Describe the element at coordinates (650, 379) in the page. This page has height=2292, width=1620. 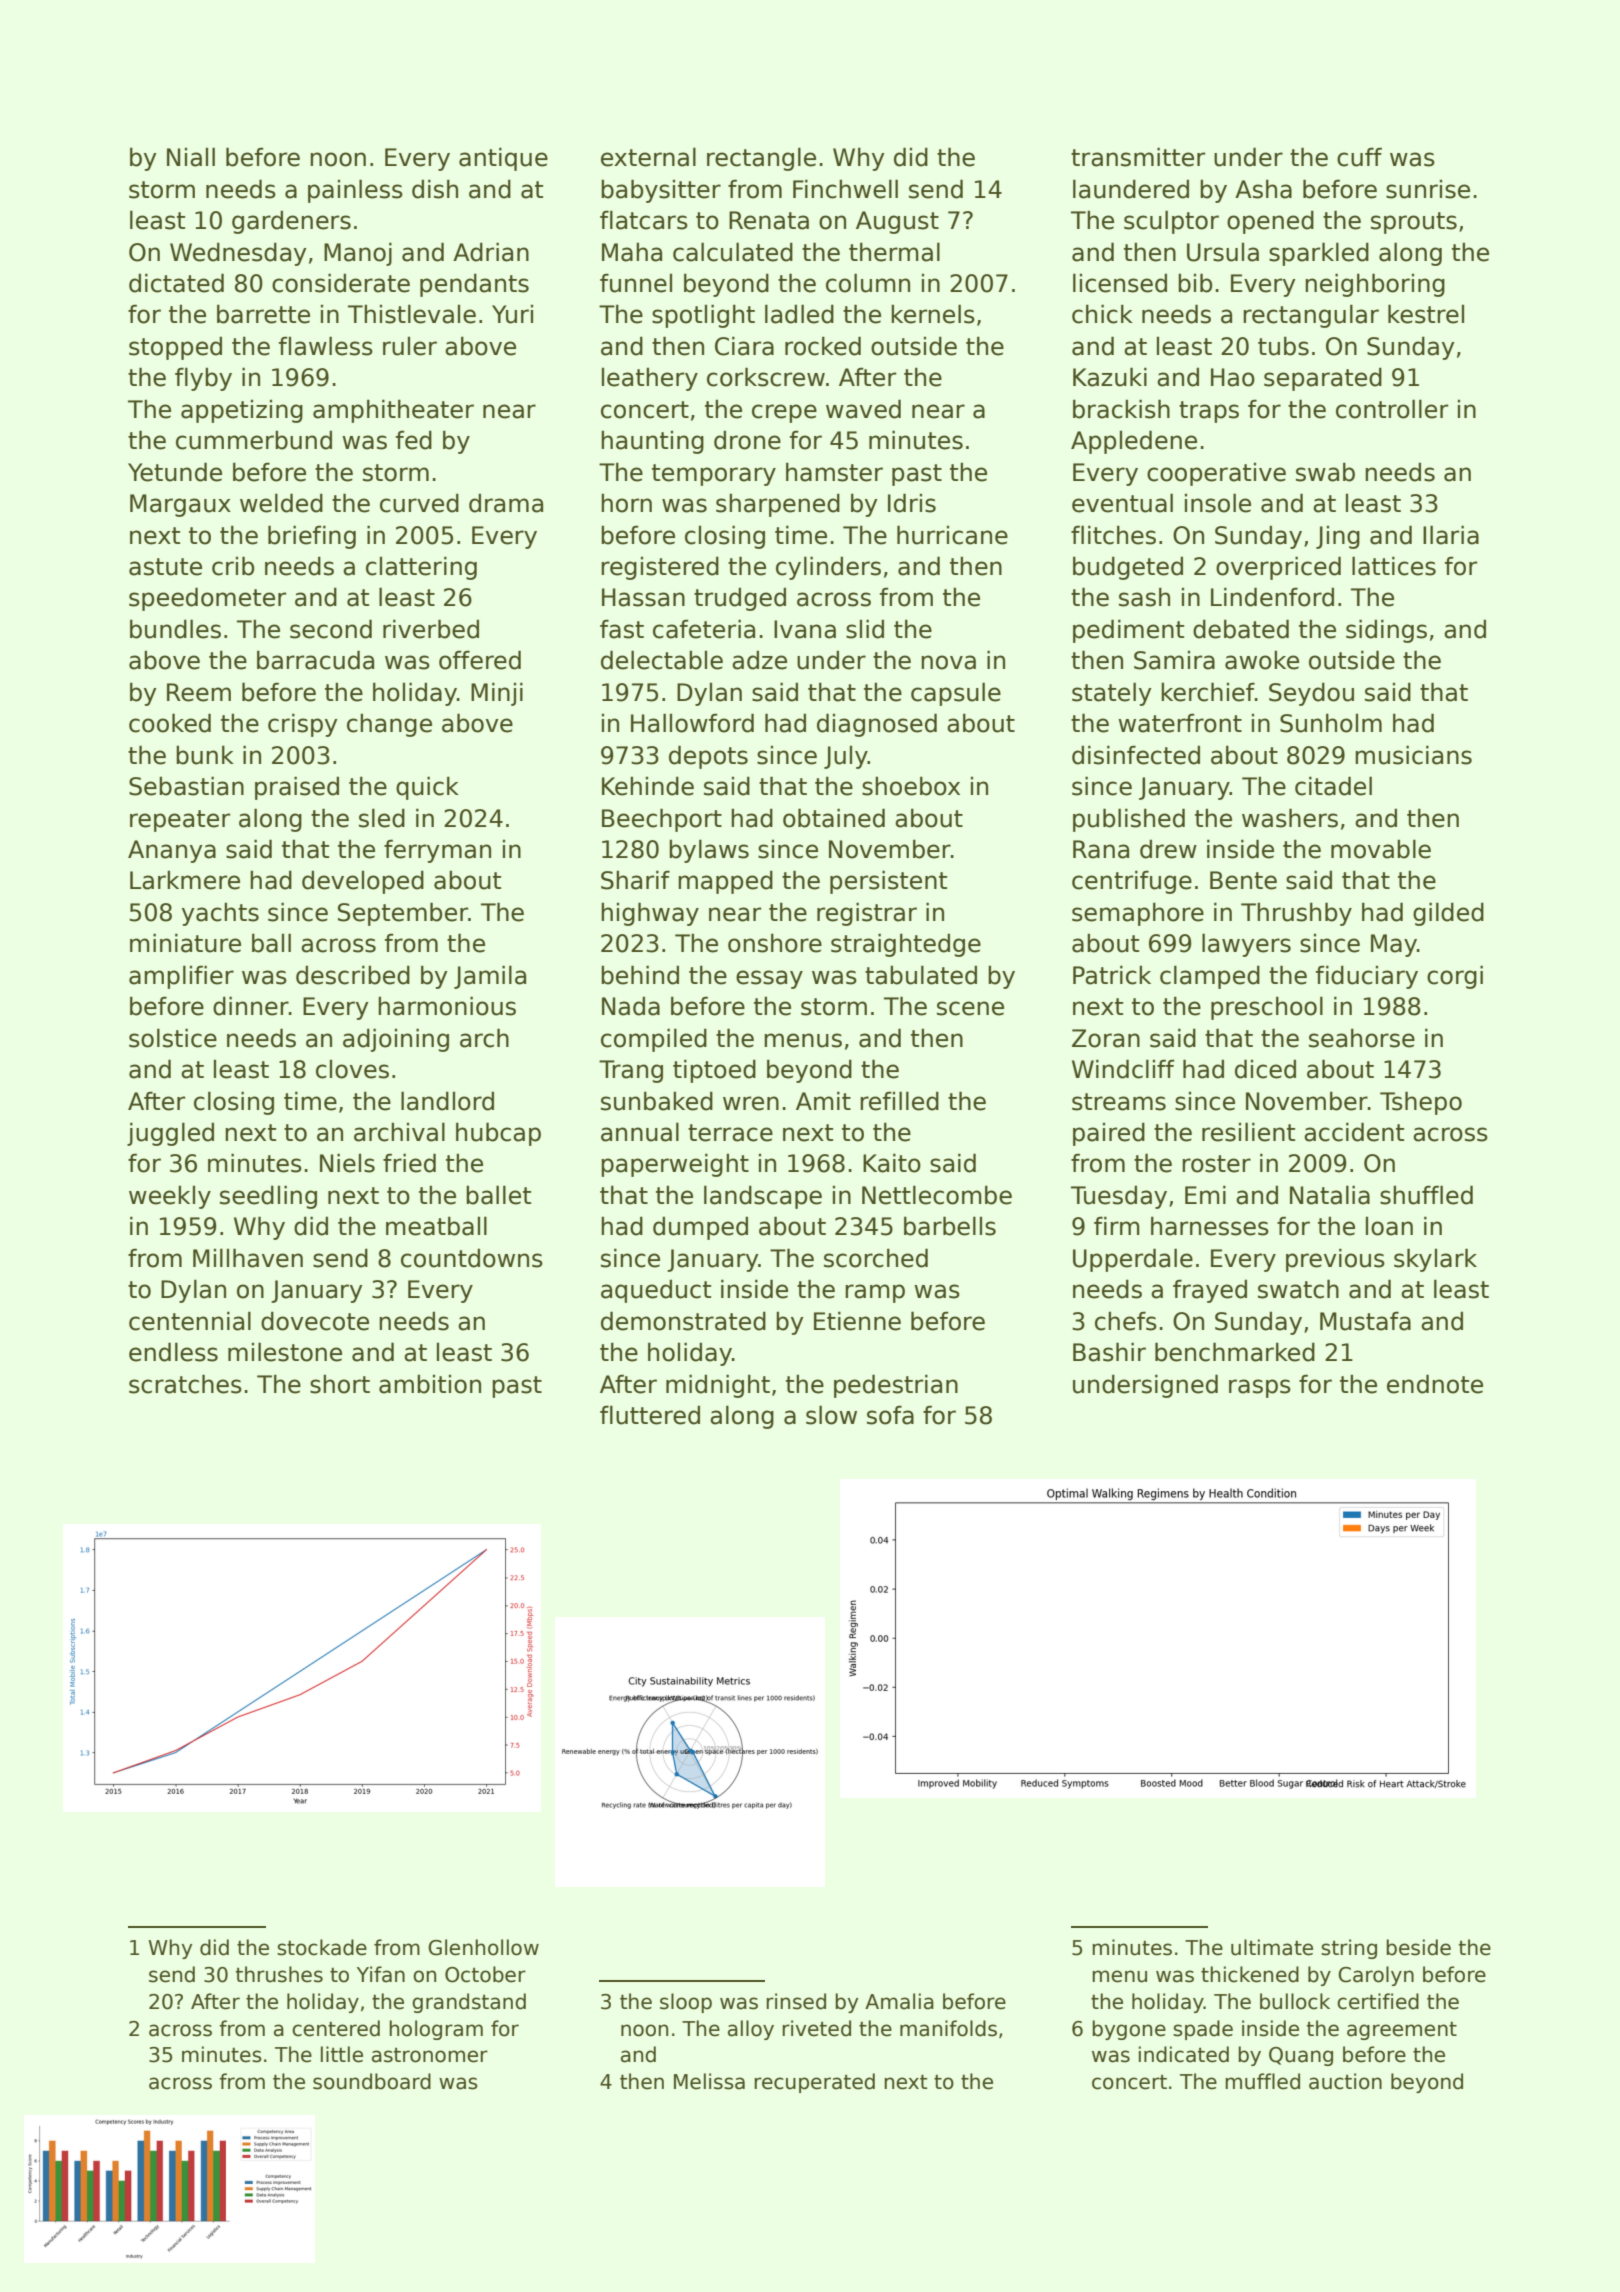
I see `leathery` at that location.
